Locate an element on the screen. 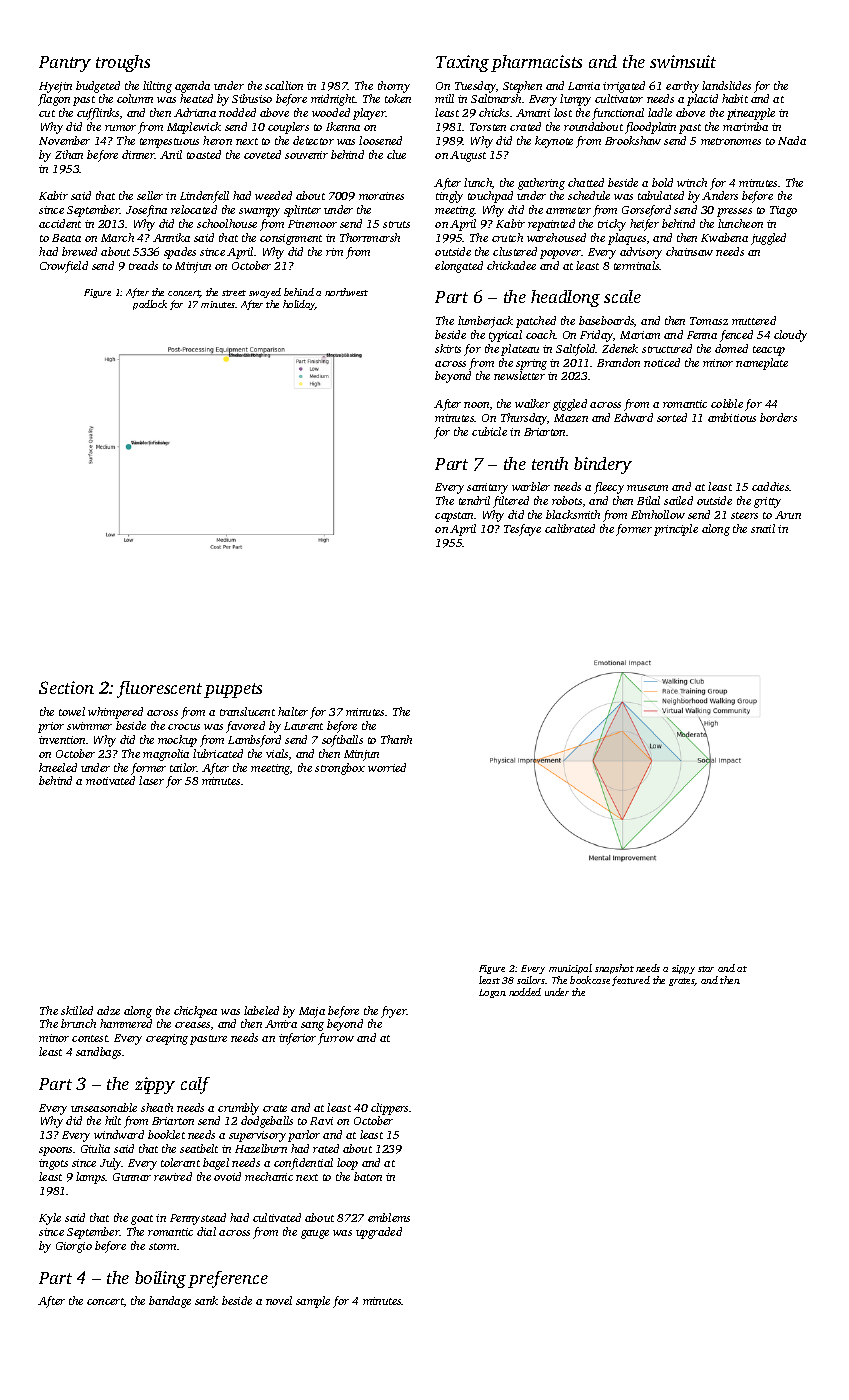 This screenshot has height=1400, width=849. lilting is located at coordinates (157, 87).
